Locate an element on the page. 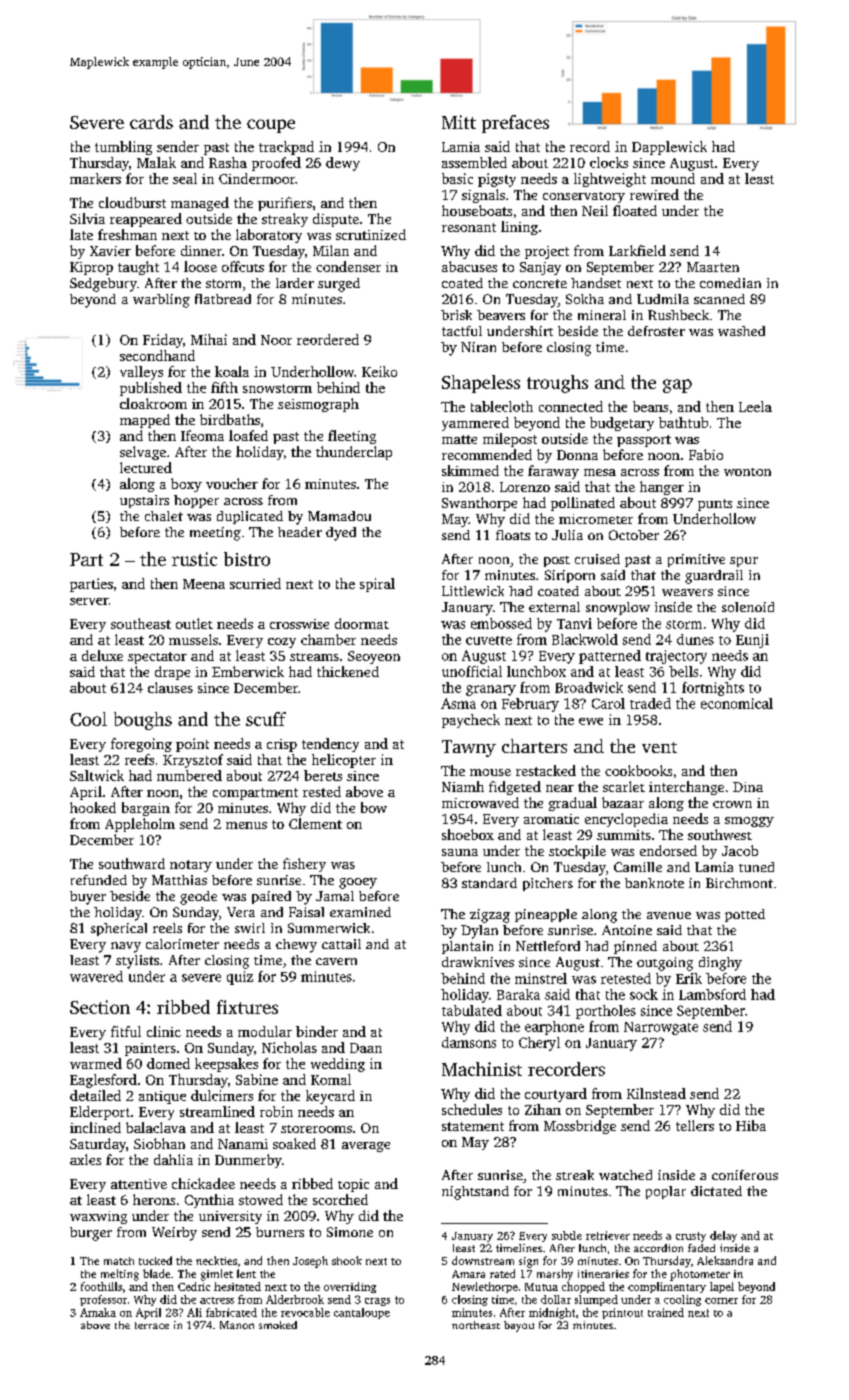 Image resolution: width=849 pixels, height=1400 pixels. schedules is located at coordinates (472, 1109).
